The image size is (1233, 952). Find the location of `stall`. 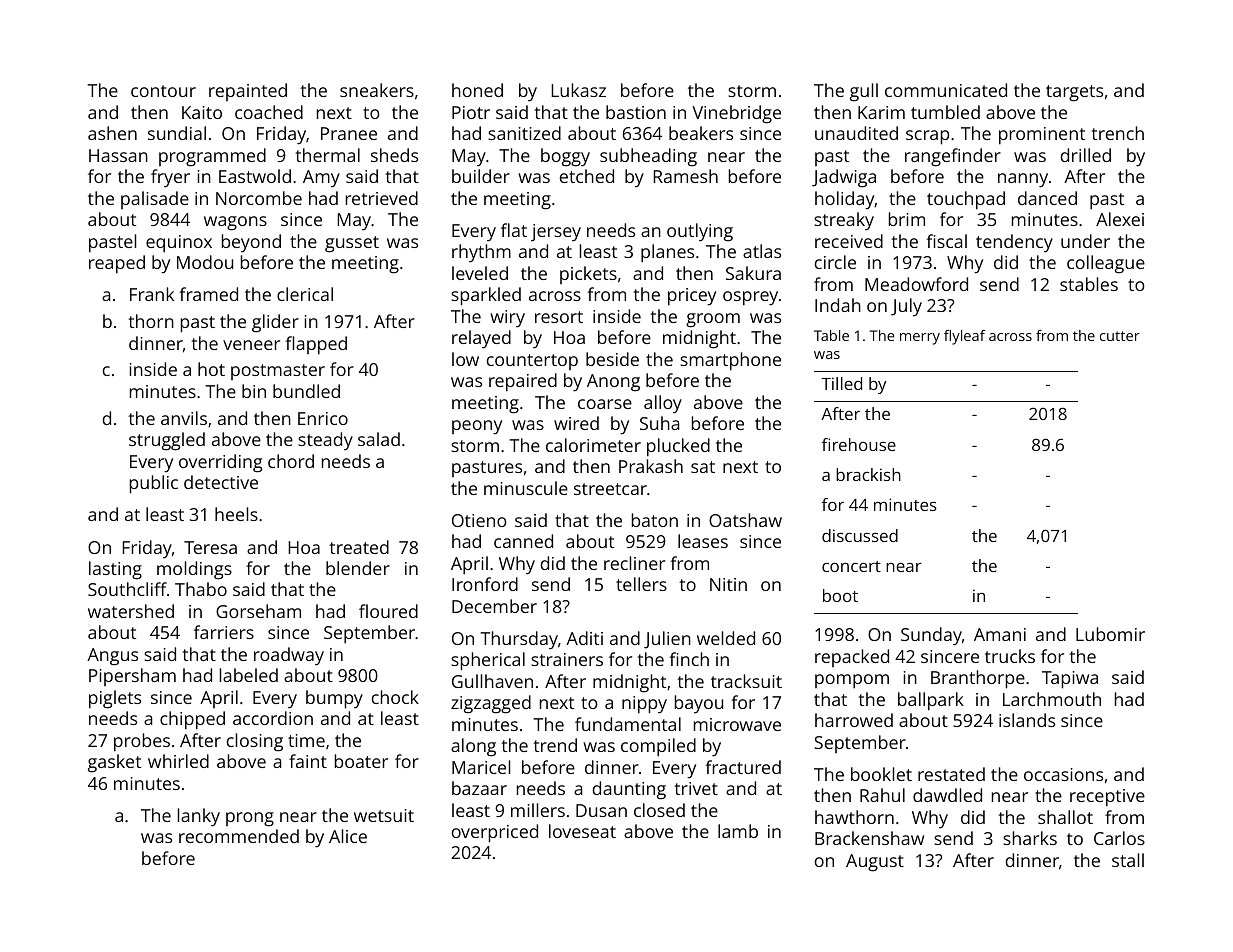

stall is located at coordinates (1128, 860).
